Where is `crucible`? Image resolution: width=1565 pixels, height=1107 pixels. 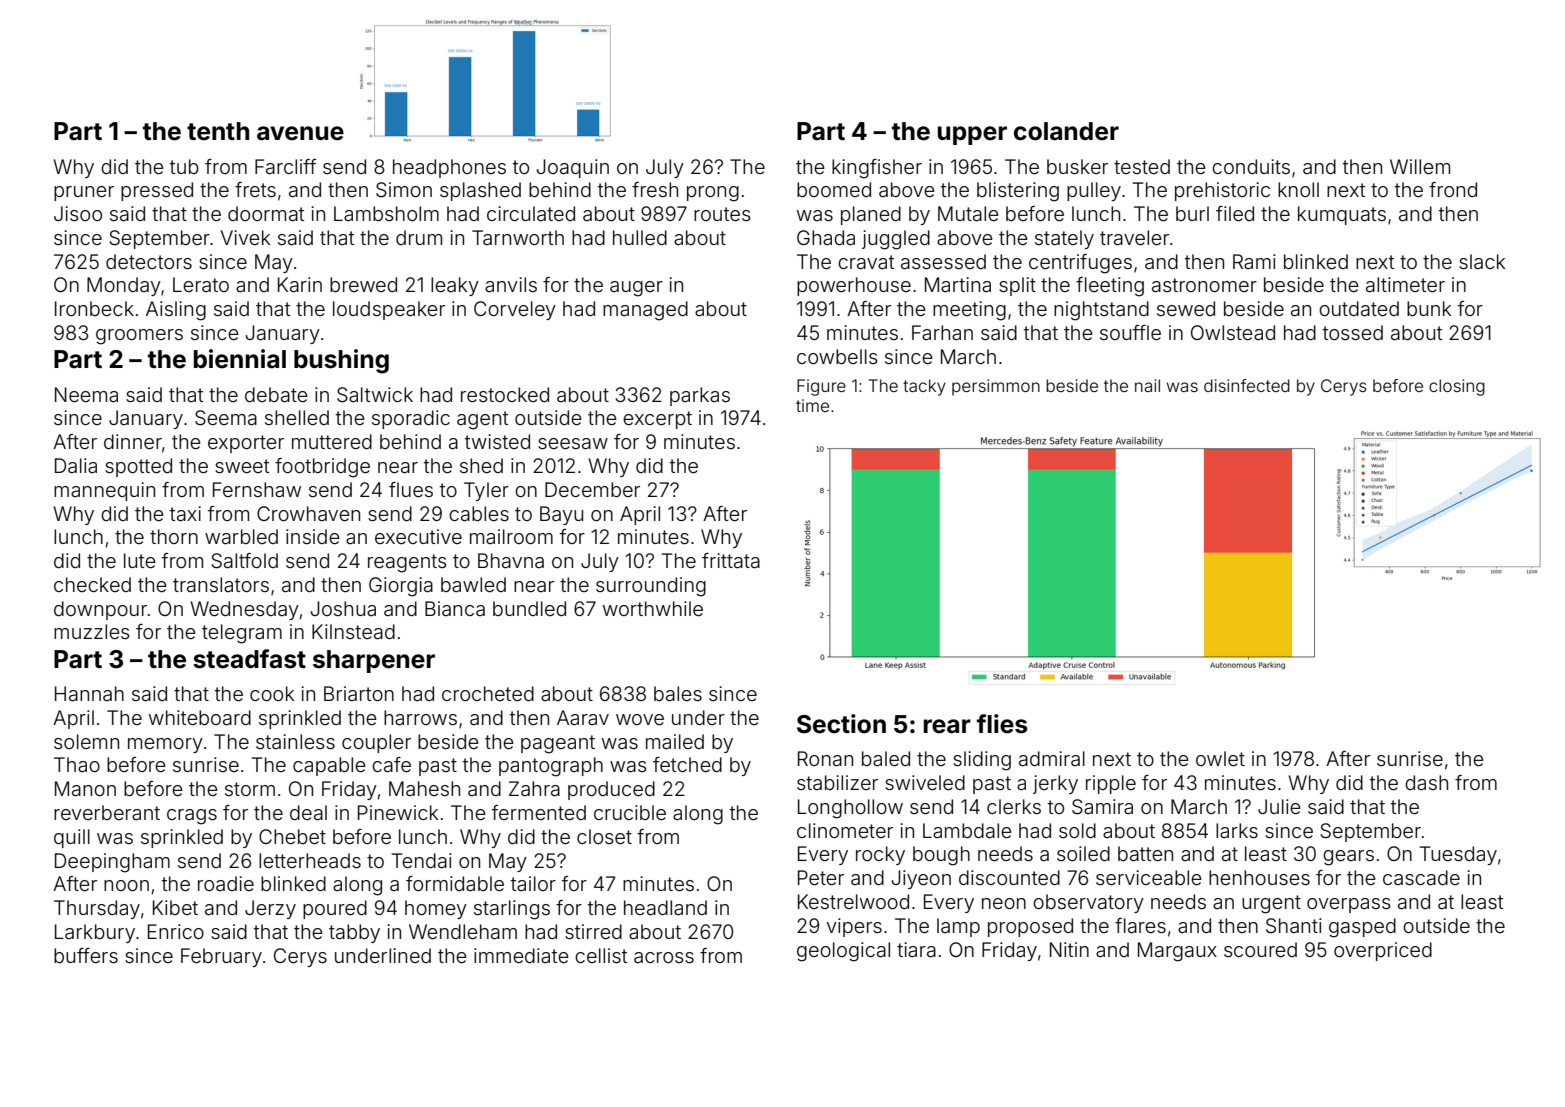
crucible is located at coordinates (630, 812).
